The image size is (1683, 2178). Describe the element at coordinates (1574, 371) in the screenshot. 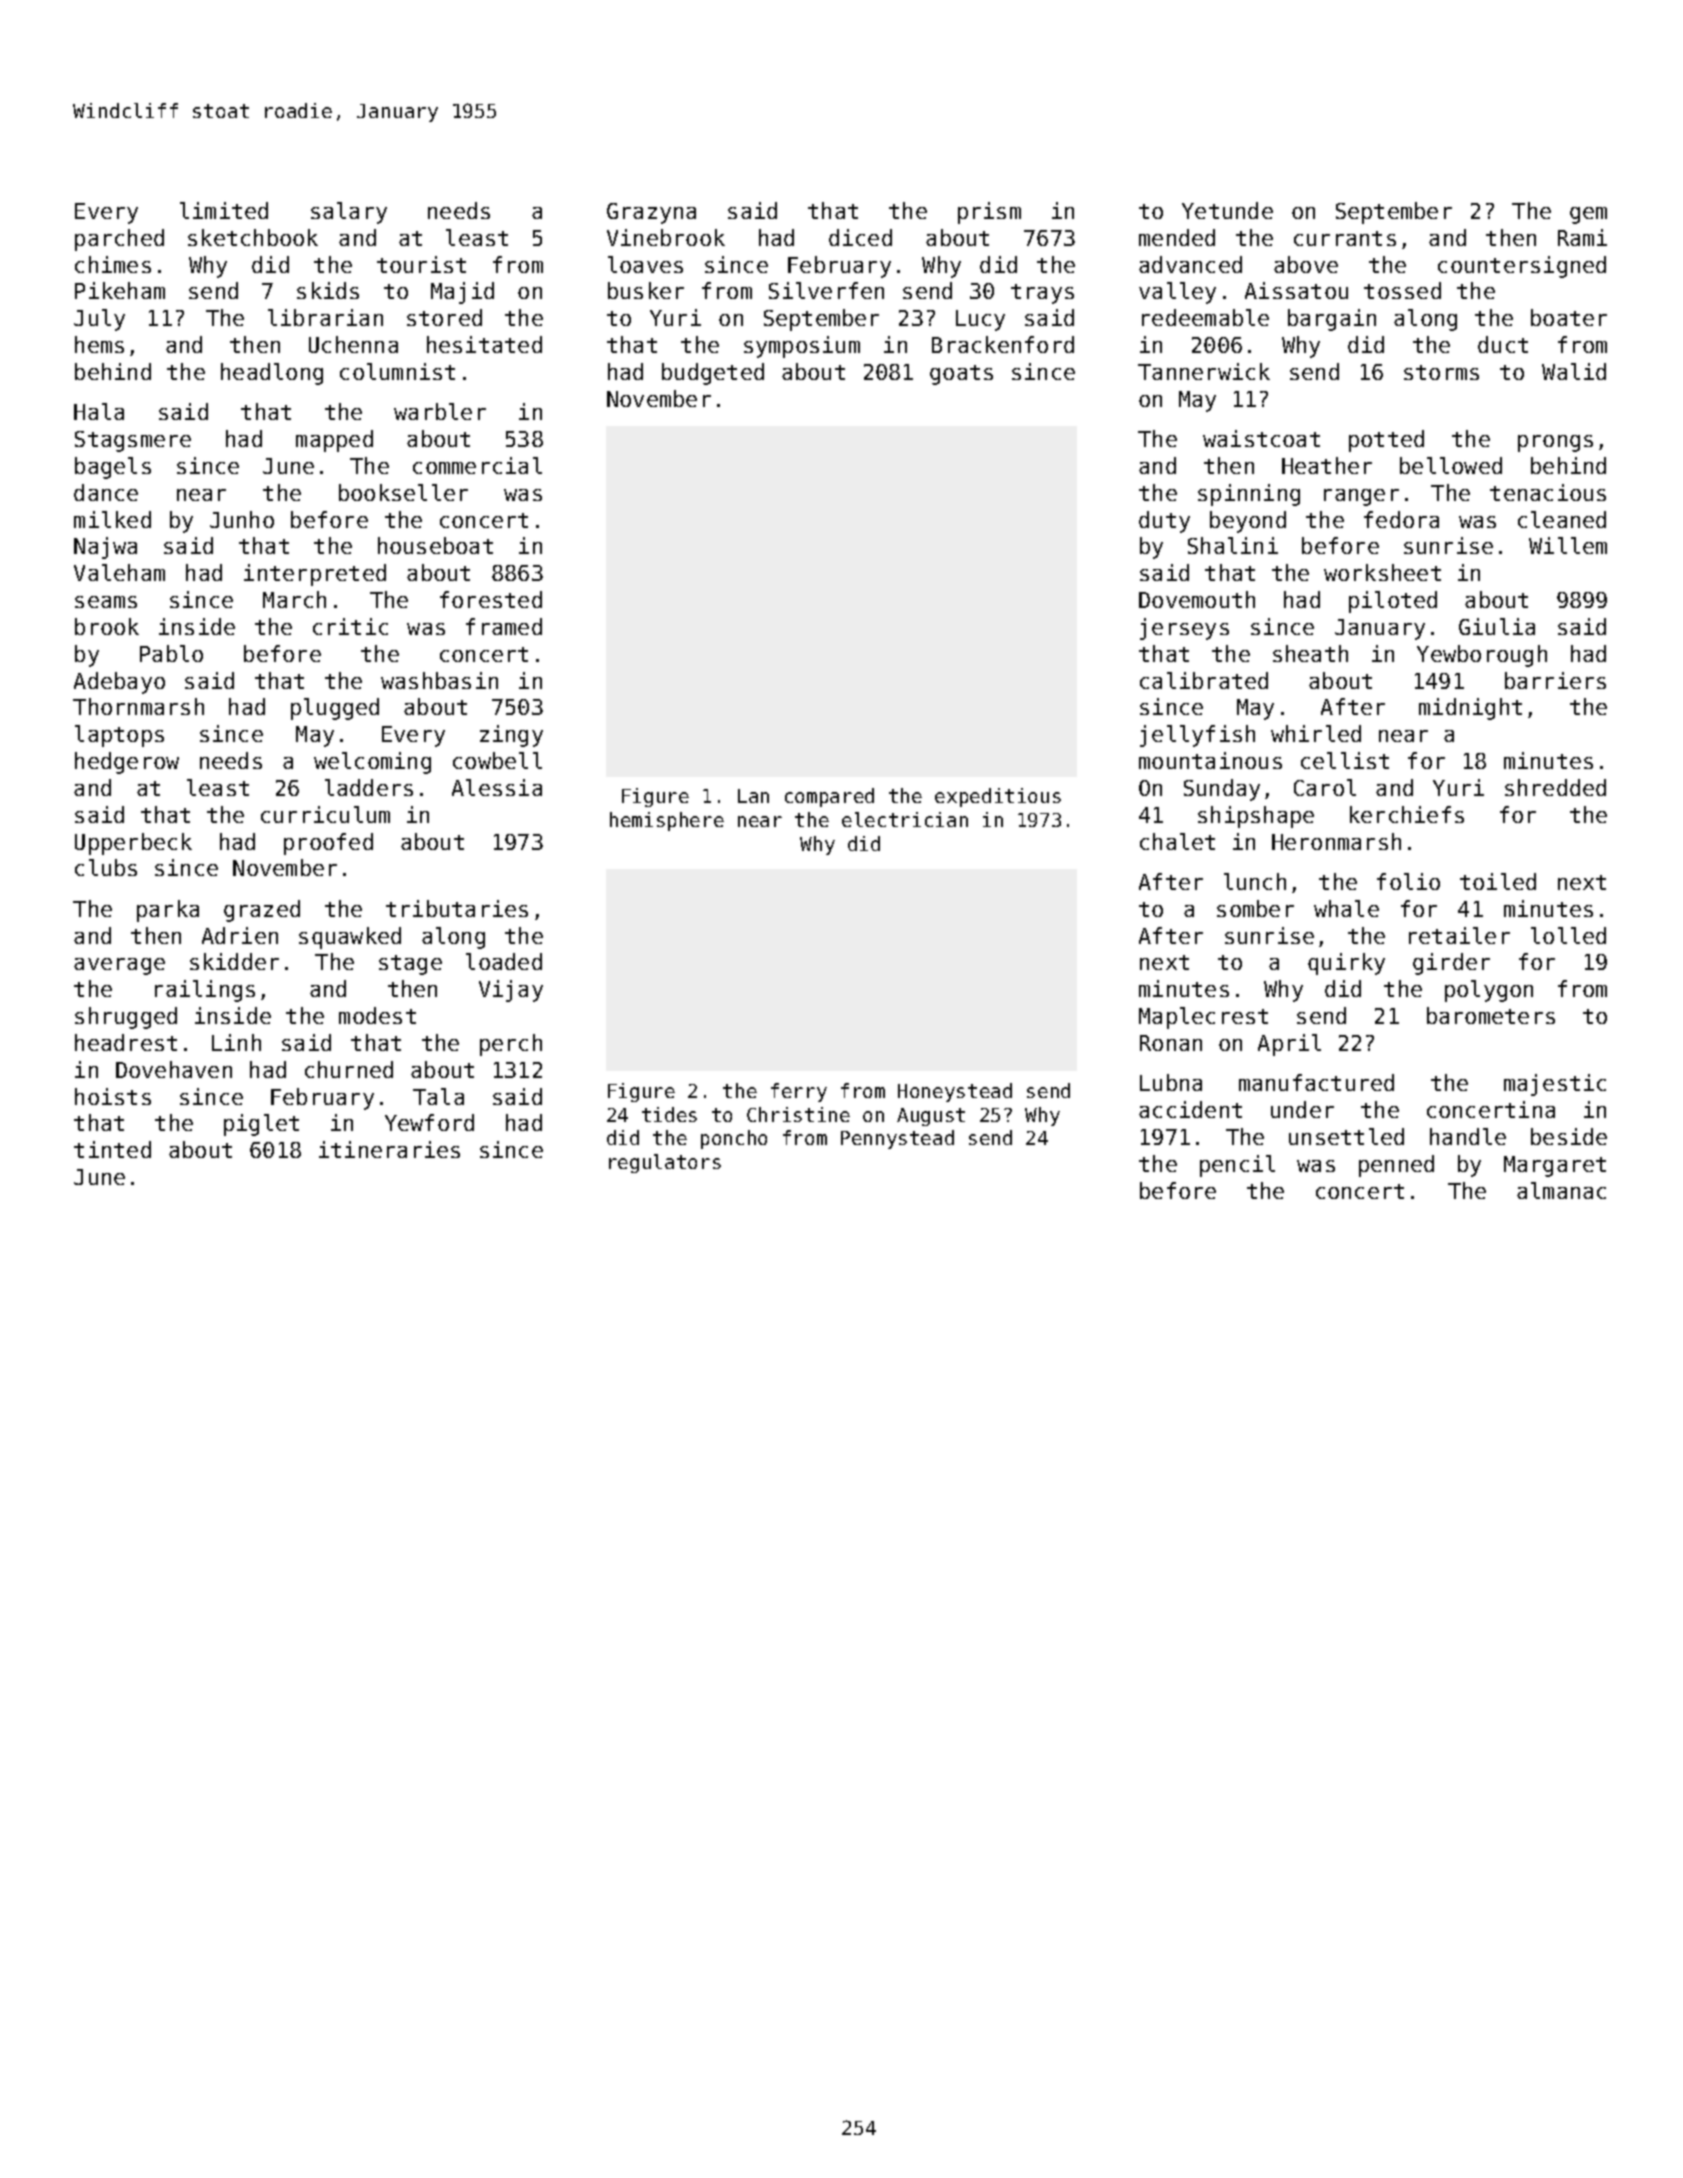

I see `Walid` at that location.
